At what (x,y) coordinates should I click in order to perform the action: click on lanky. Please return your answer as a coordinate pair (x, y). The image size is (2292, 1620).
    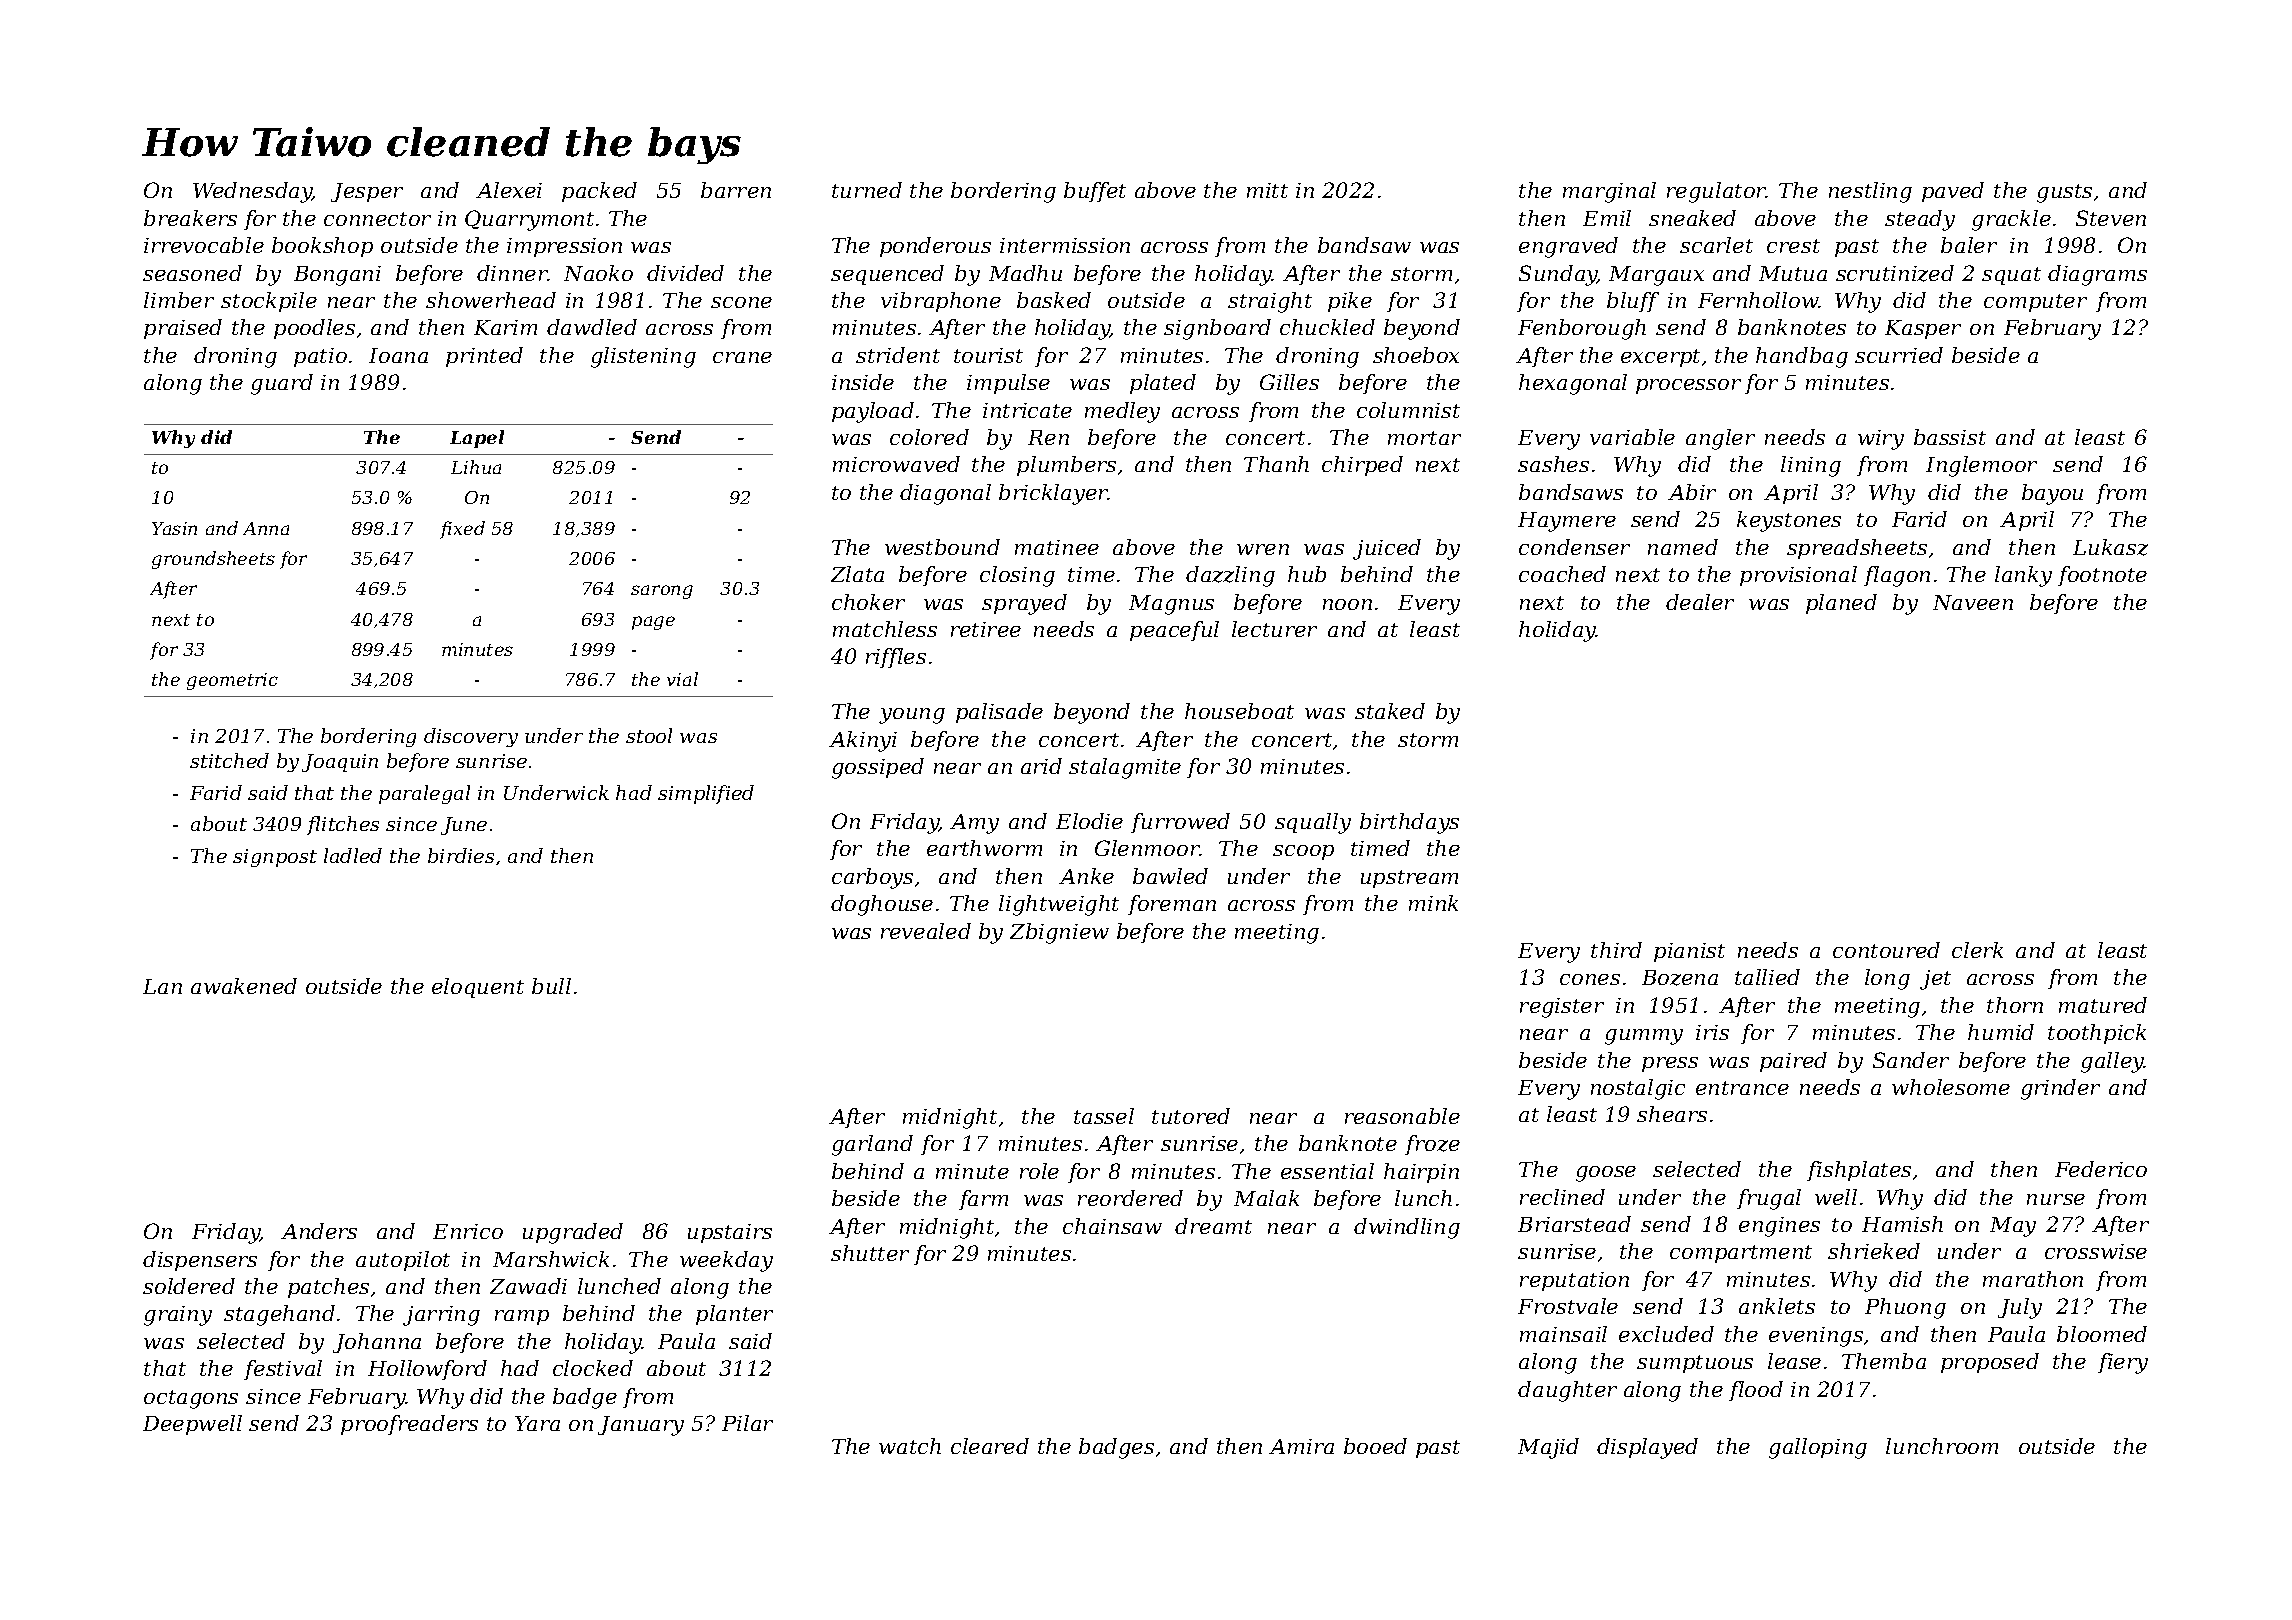
    Looking at the image, I should click on (2023, 576).
